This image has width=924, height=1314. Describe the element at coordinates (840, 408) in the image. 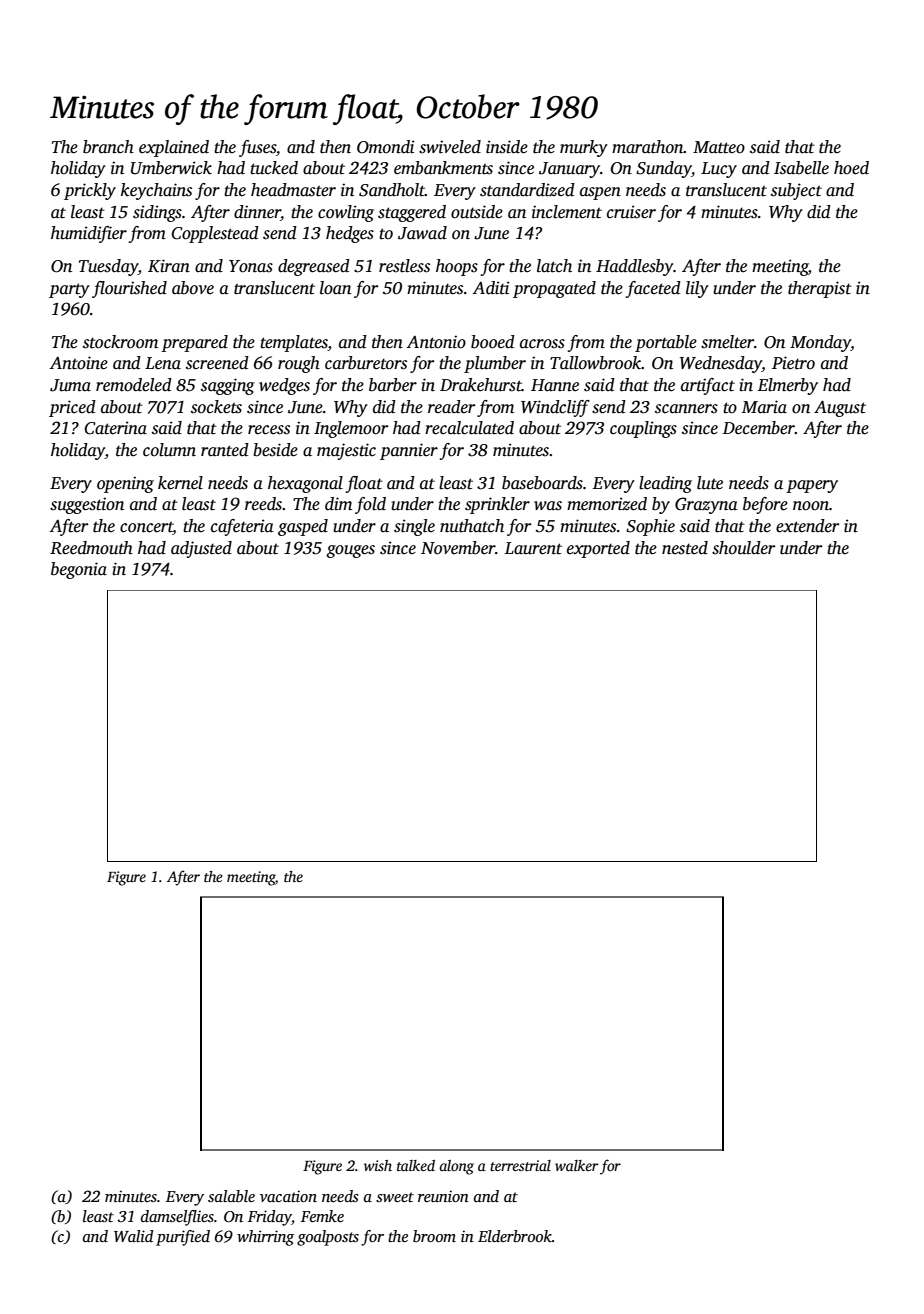

I see `August` at that location.
